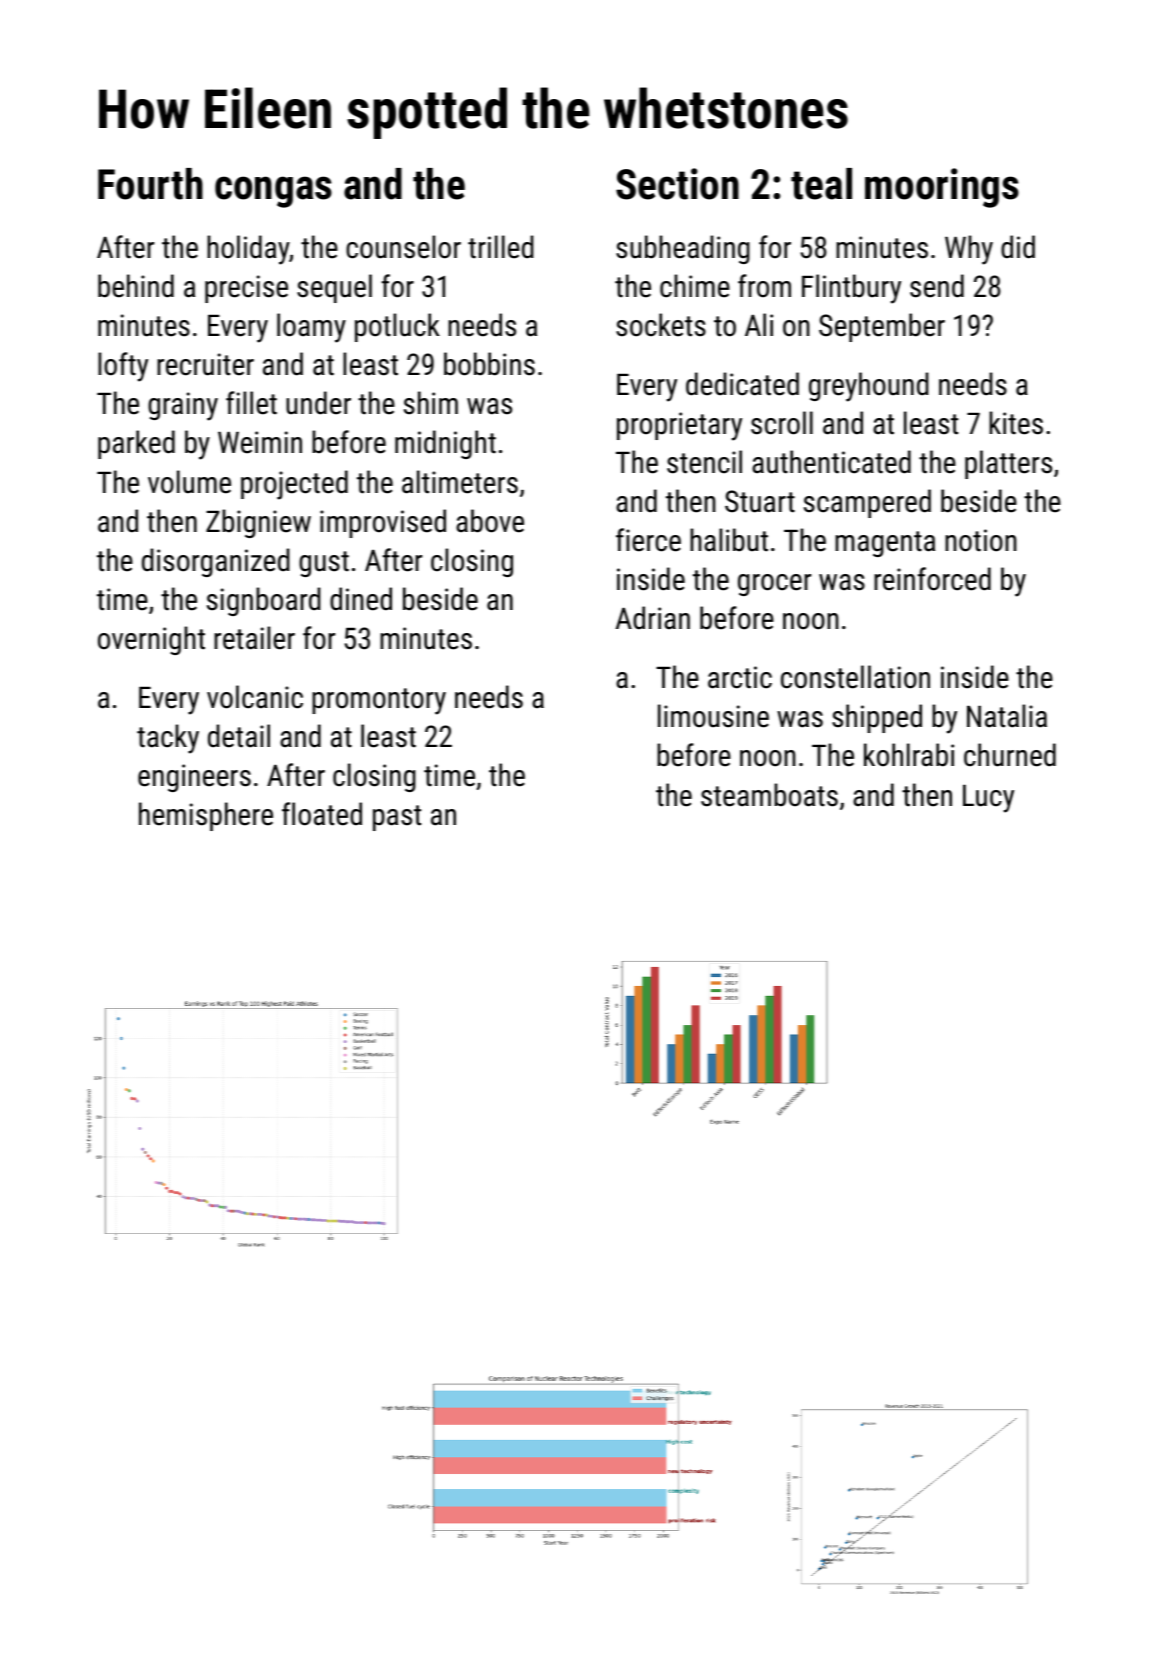  Describe the element at coordinates (909, 755) in the image. I see `kohlrabi` at that location.
